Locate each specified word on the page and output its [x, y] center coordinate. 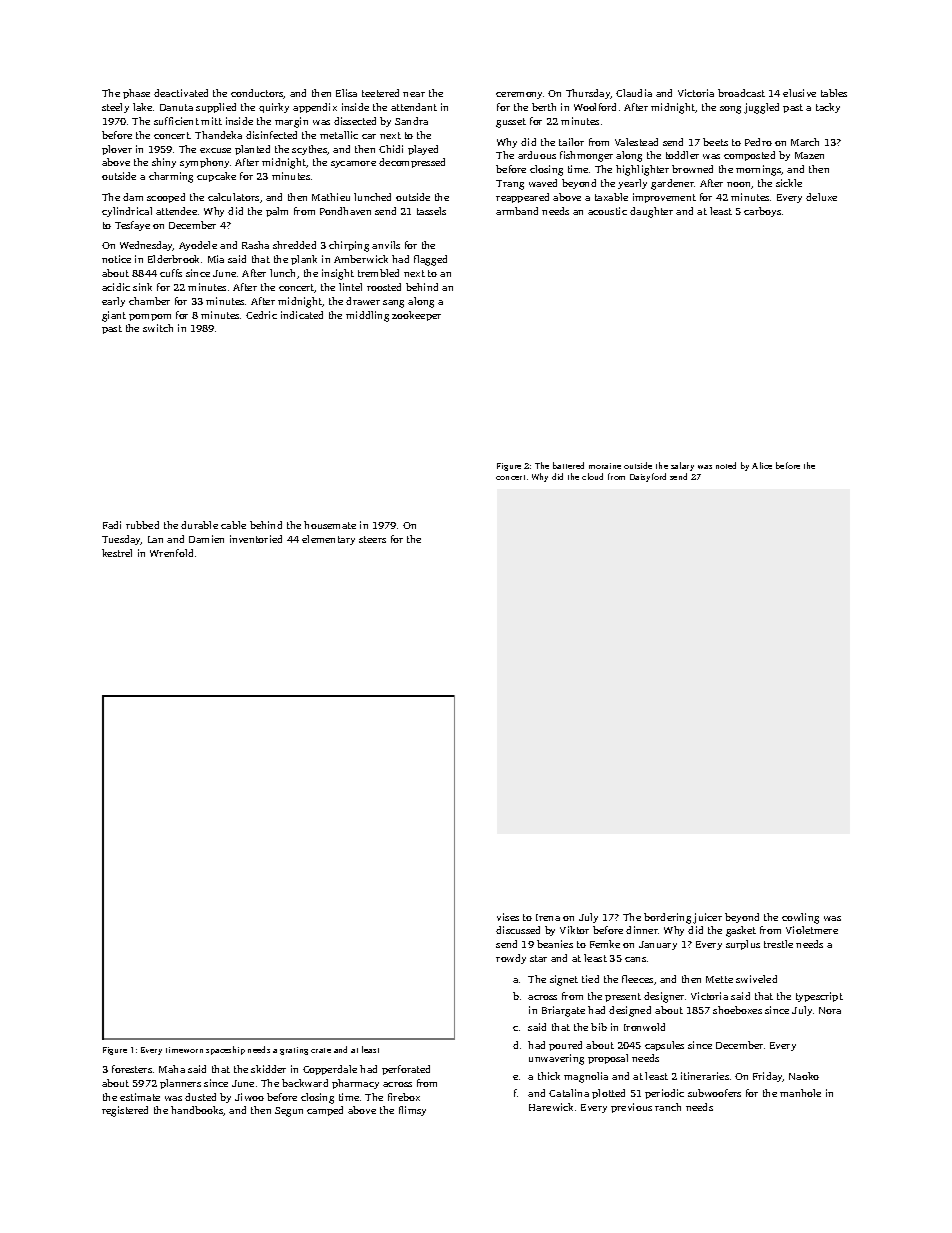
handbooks [197, 1111]
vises [508, 917]
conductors [257, 94]
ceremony [519, 95]
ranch [668, 1107]
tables [834, 93]
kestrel [117, 553]
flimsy [412, 1111]
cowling [800, 918]
